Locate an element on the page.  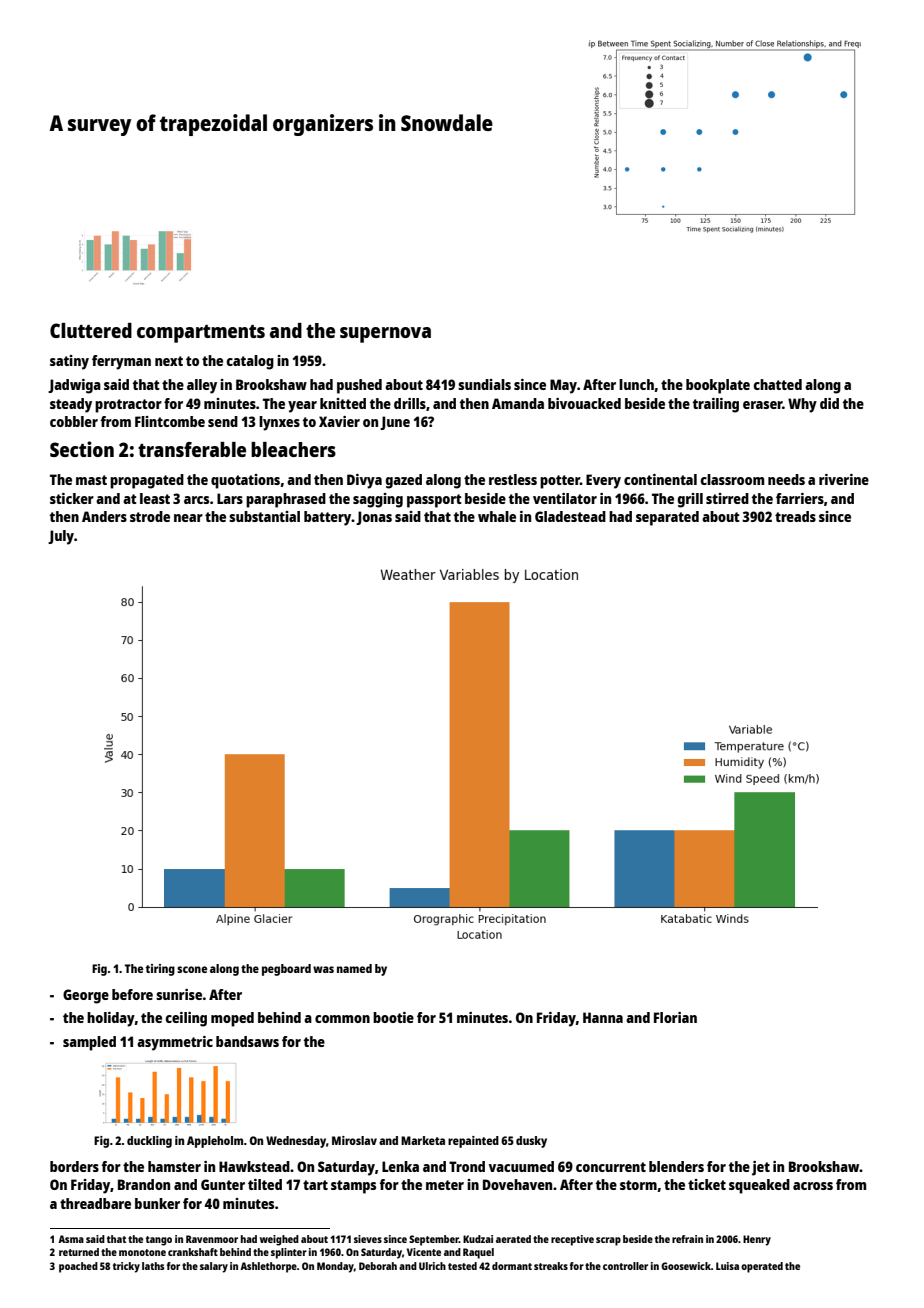
tricky is located at coordinates (126, 1267).
